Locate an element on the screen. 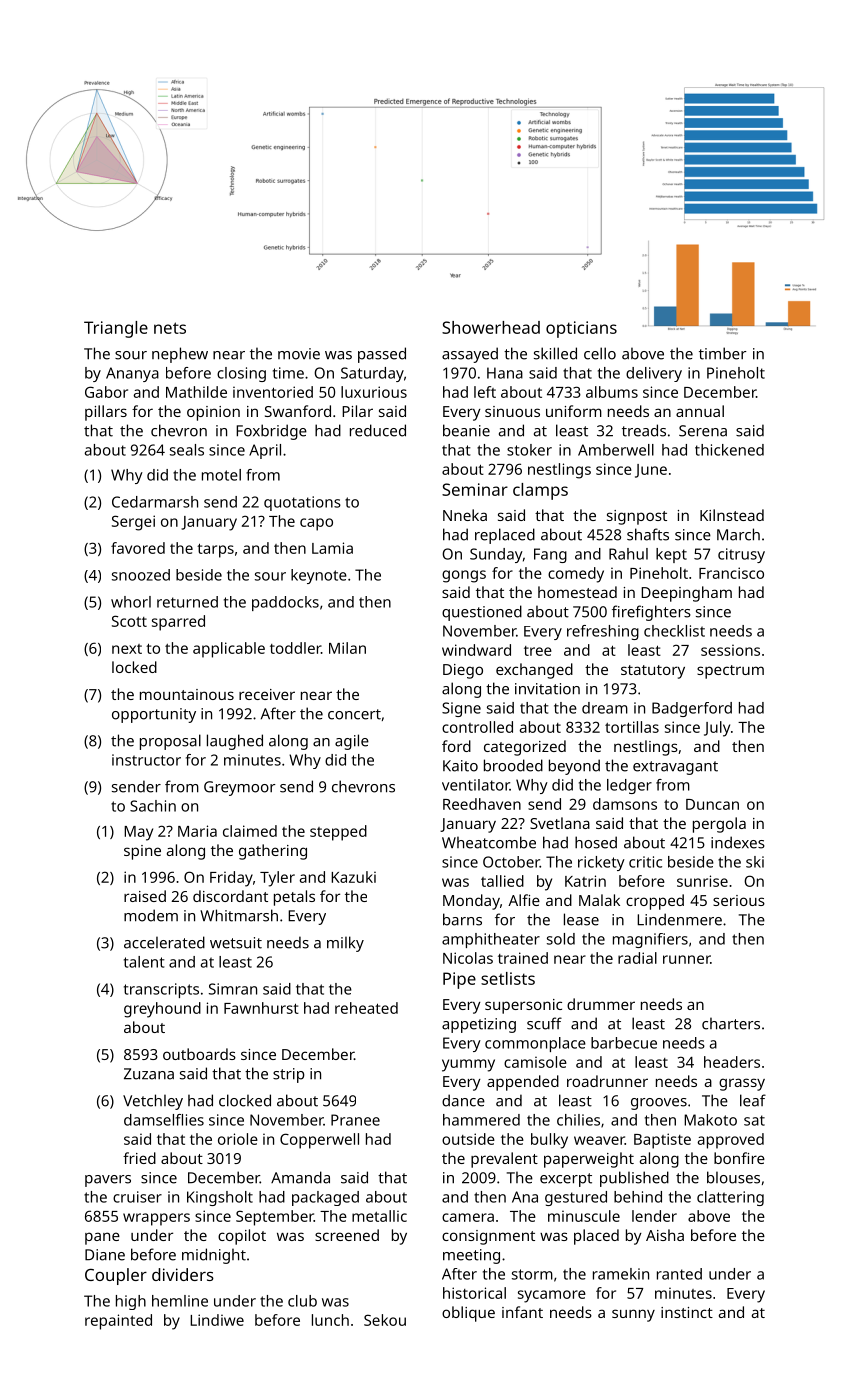 This screenshot has width=849, height=1400. repainted is located at coordinates (118, 1322).
